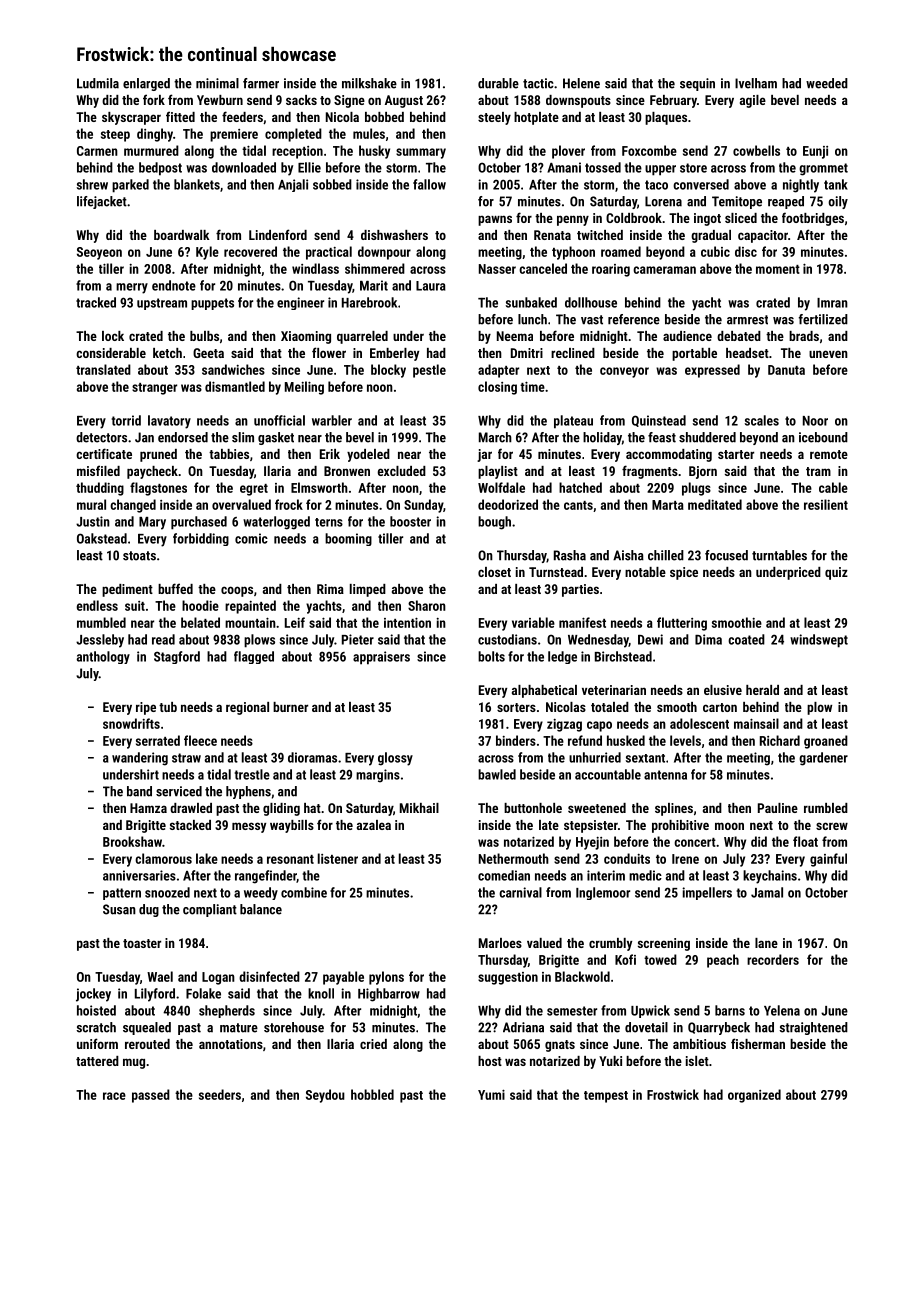  What do you see at coordinates (142, 943) in the document?
I see `toaster` at bounding box center [142, 943].
